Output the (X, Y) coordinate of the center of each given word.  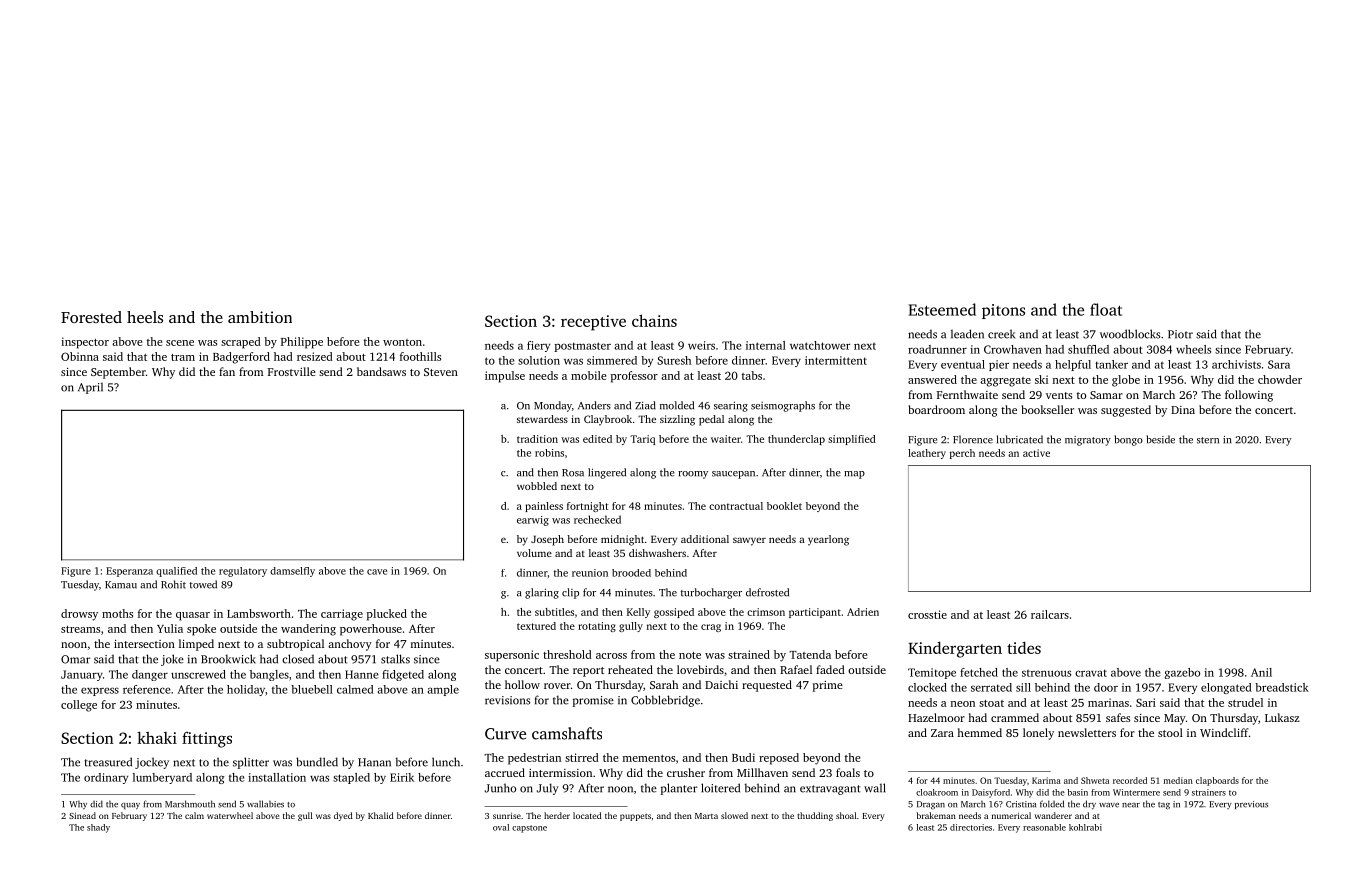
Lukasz (1282, 717)
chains (654, 320)
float (1106, 309)
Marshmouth (190, 804)
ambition (260, 317)
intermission (560, 773)
